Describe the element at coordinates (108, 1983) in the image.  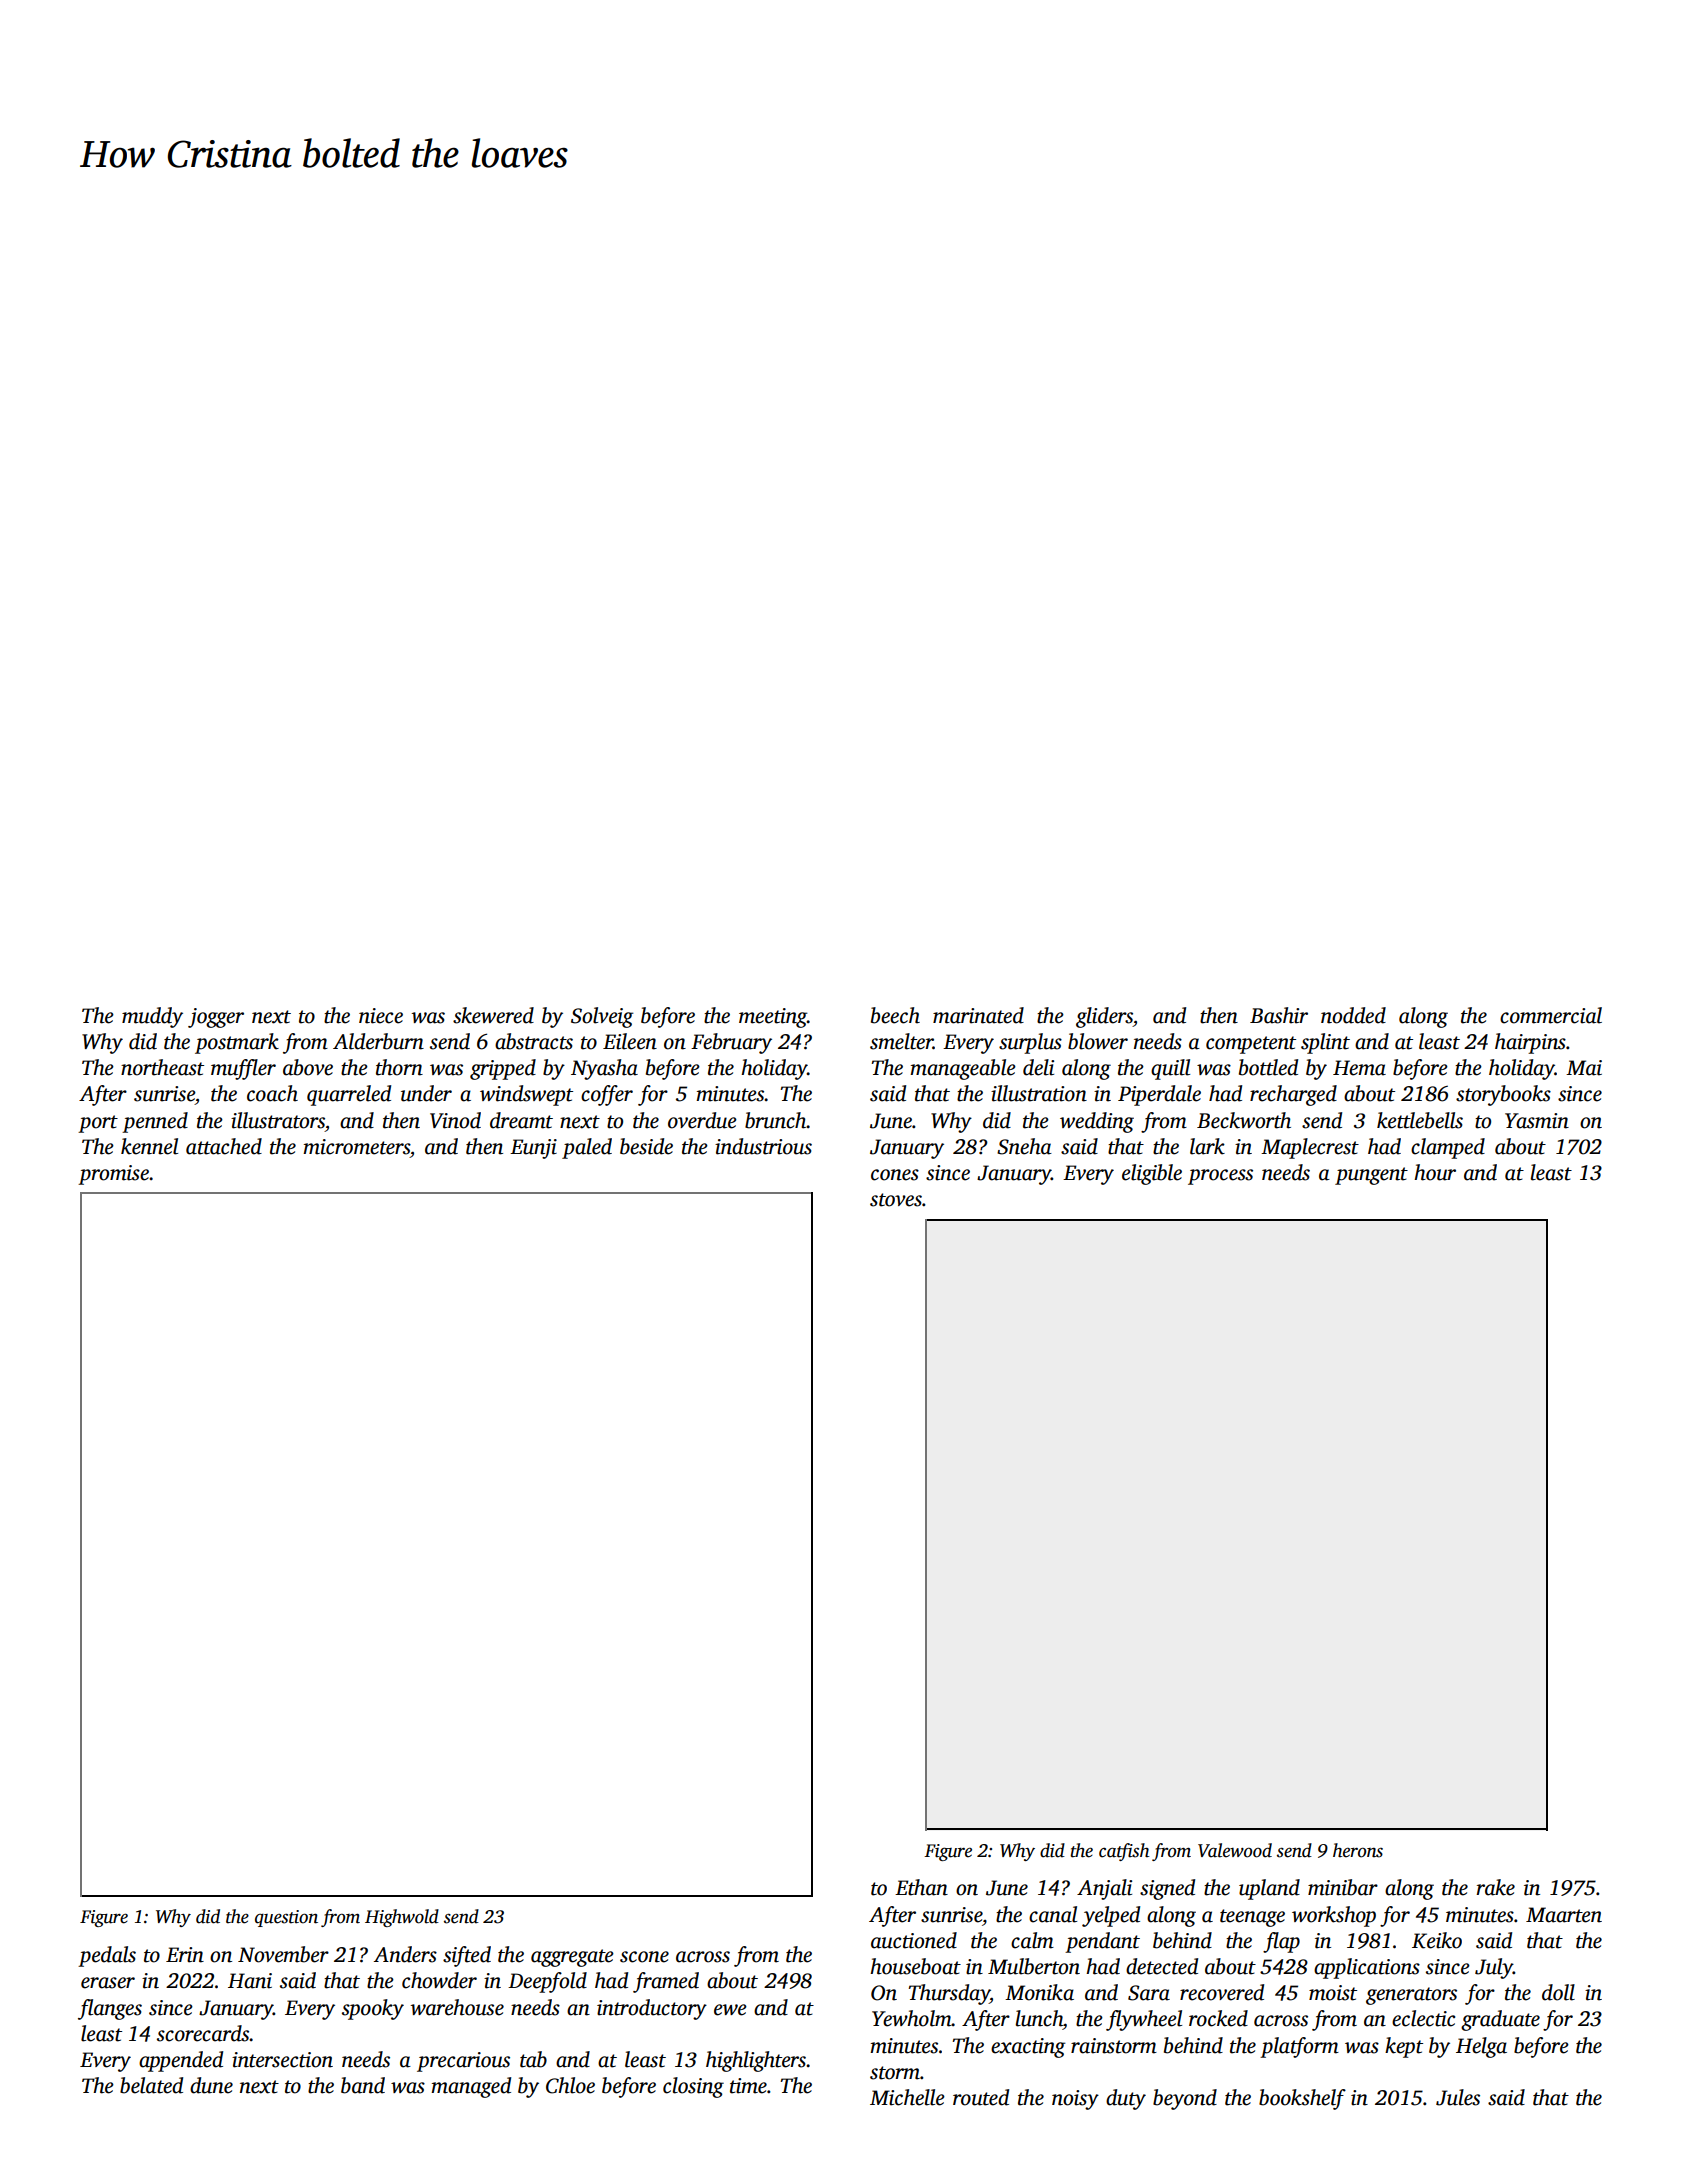
I see `eraser` at that location.
